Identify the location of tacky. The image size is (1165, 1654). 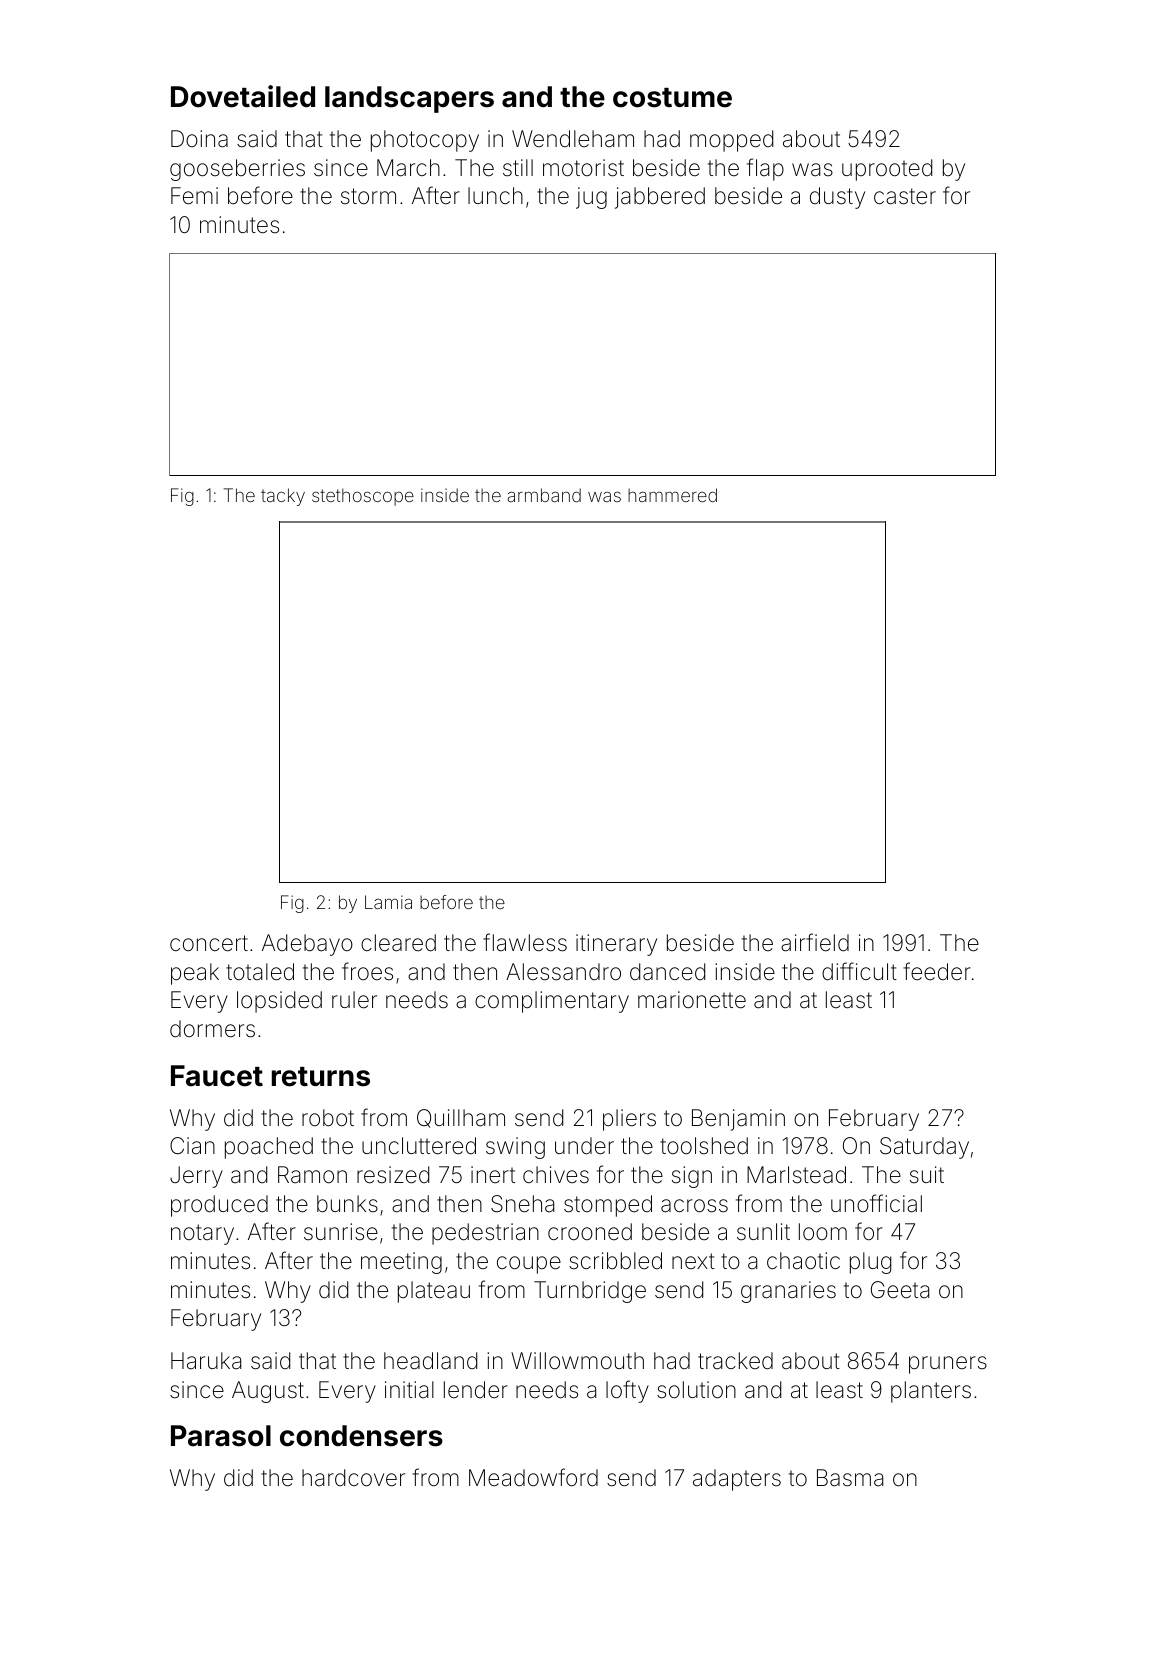
(283, 497).
